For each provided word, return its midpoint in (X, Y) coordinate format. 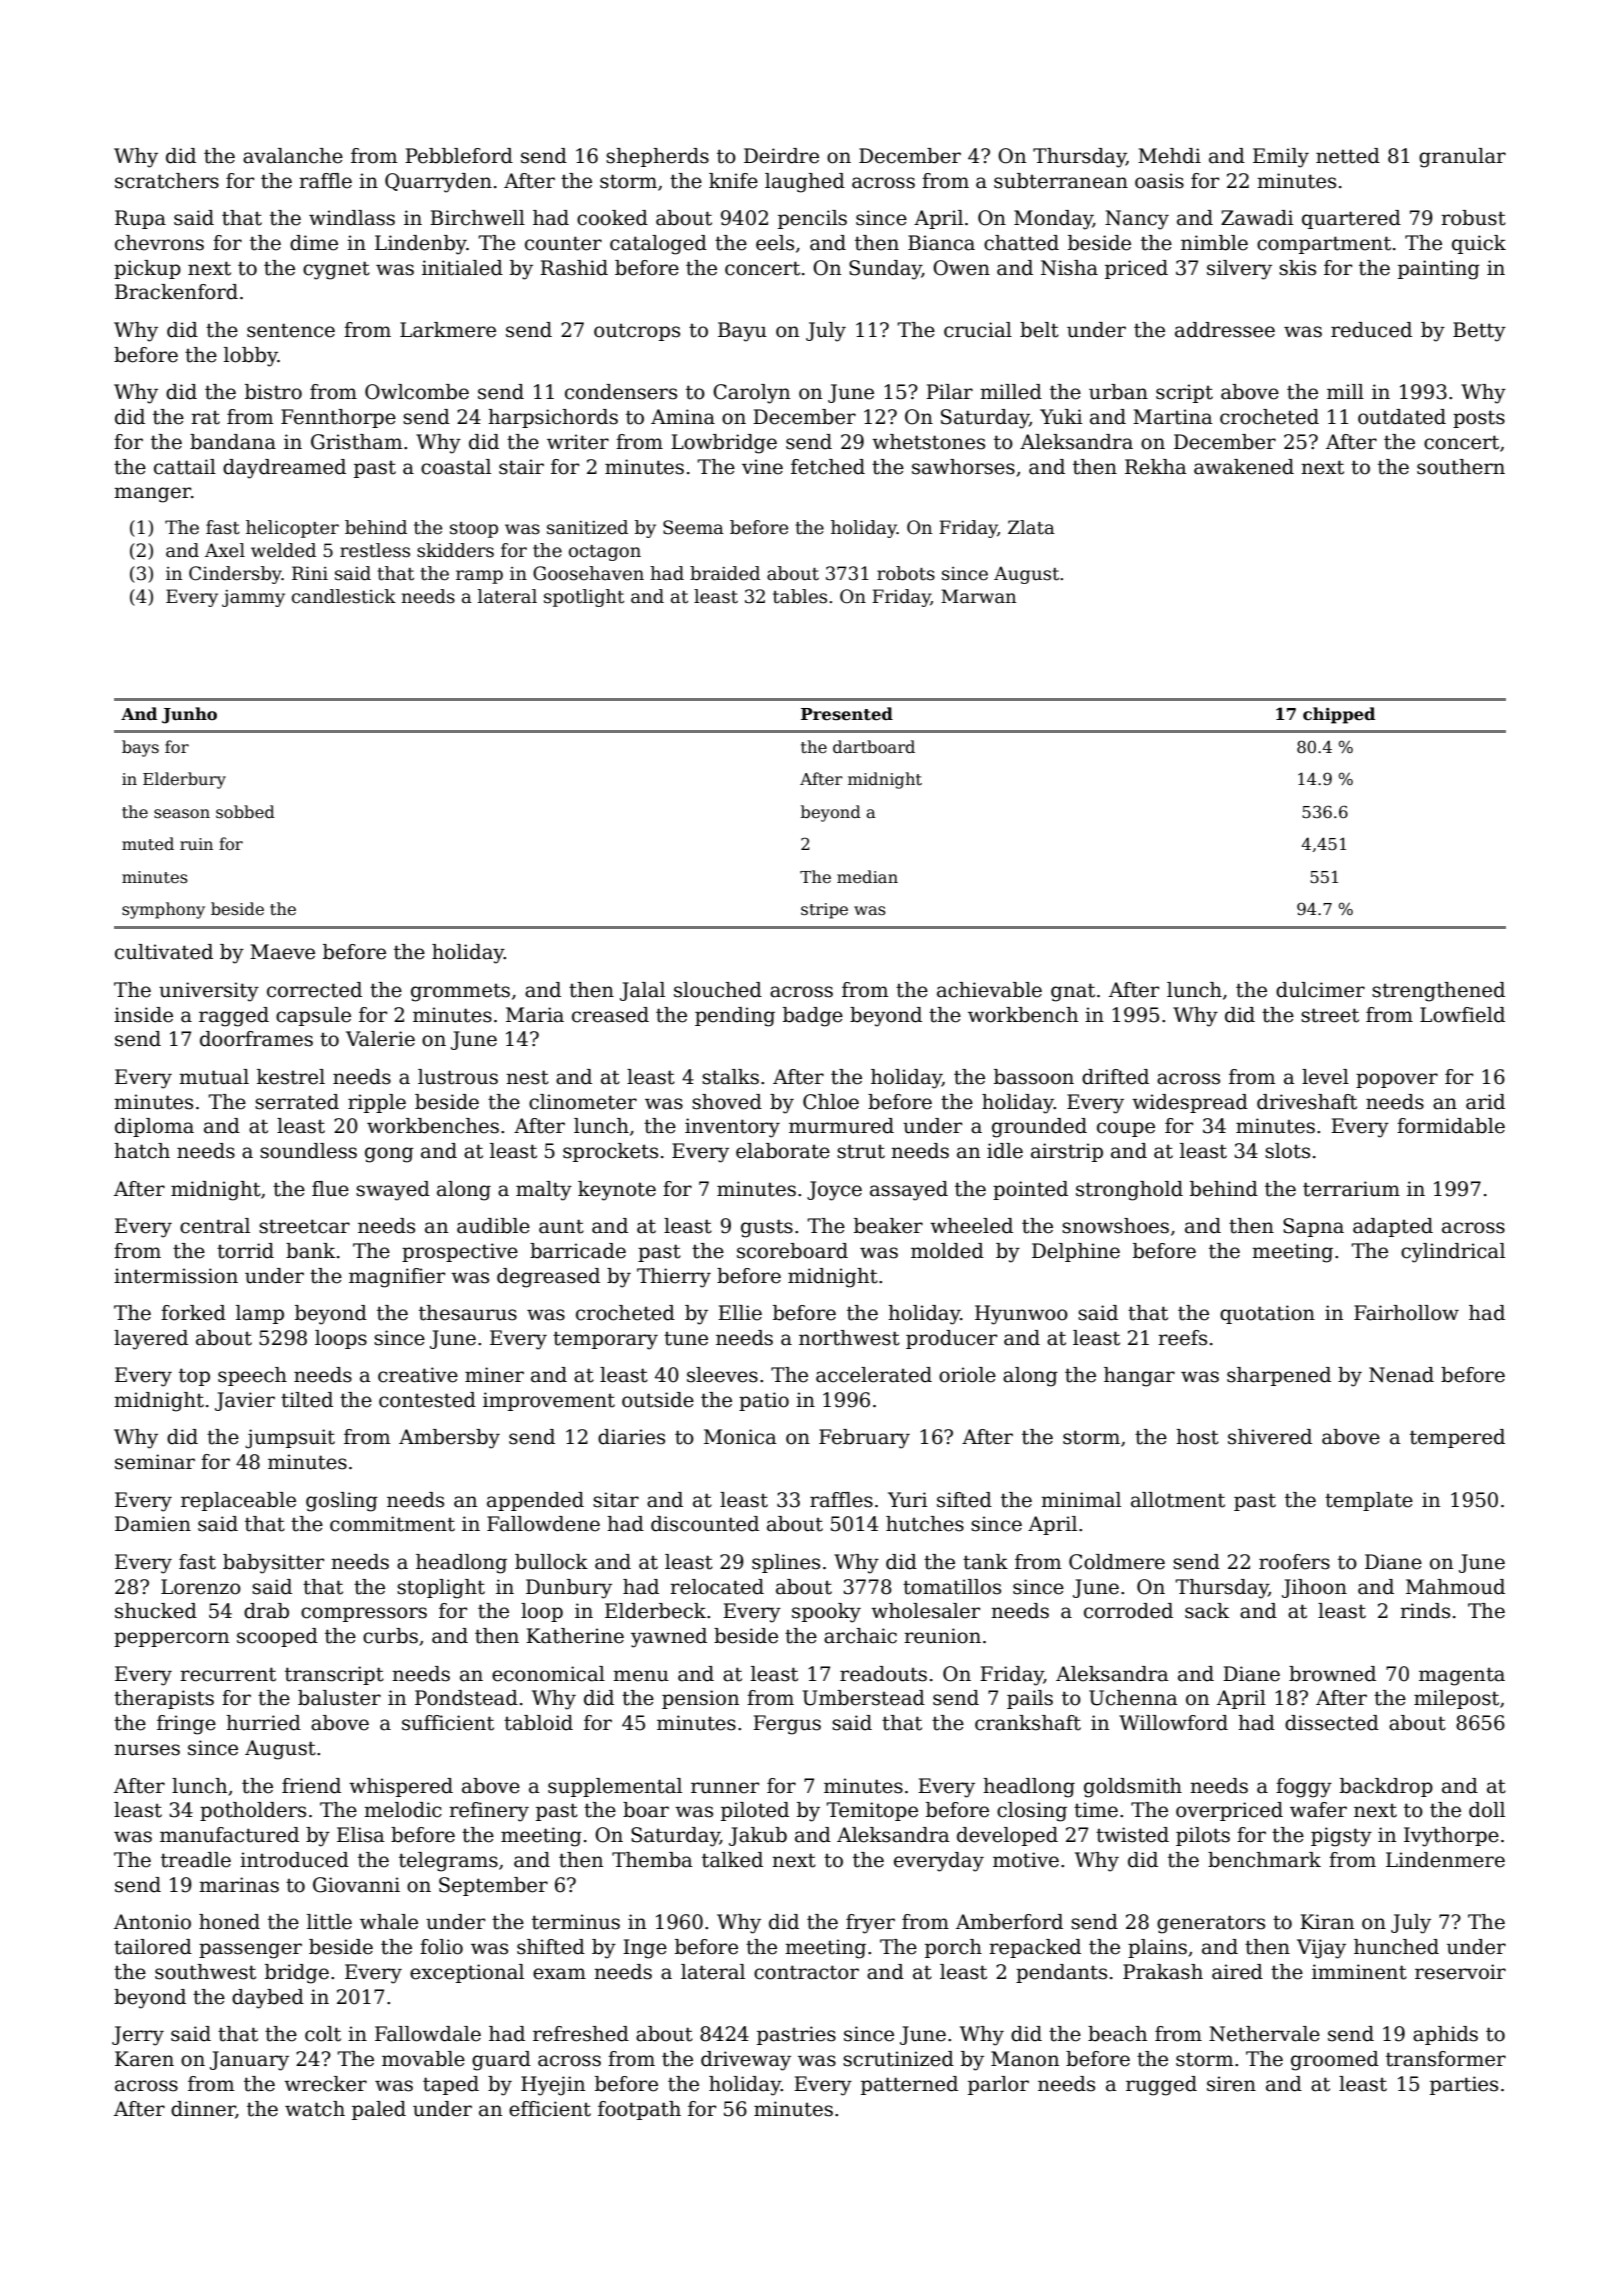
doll (1487, 1810)
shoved (727, 1102)
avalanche (293, 156)
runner (725, 1788)
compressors (364, 1614)
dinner (203, 2109)
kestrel (291, 1077)
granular (1462, 158)
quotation (1267, 1314)
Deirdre (781, 156)
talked (732, 1860)
